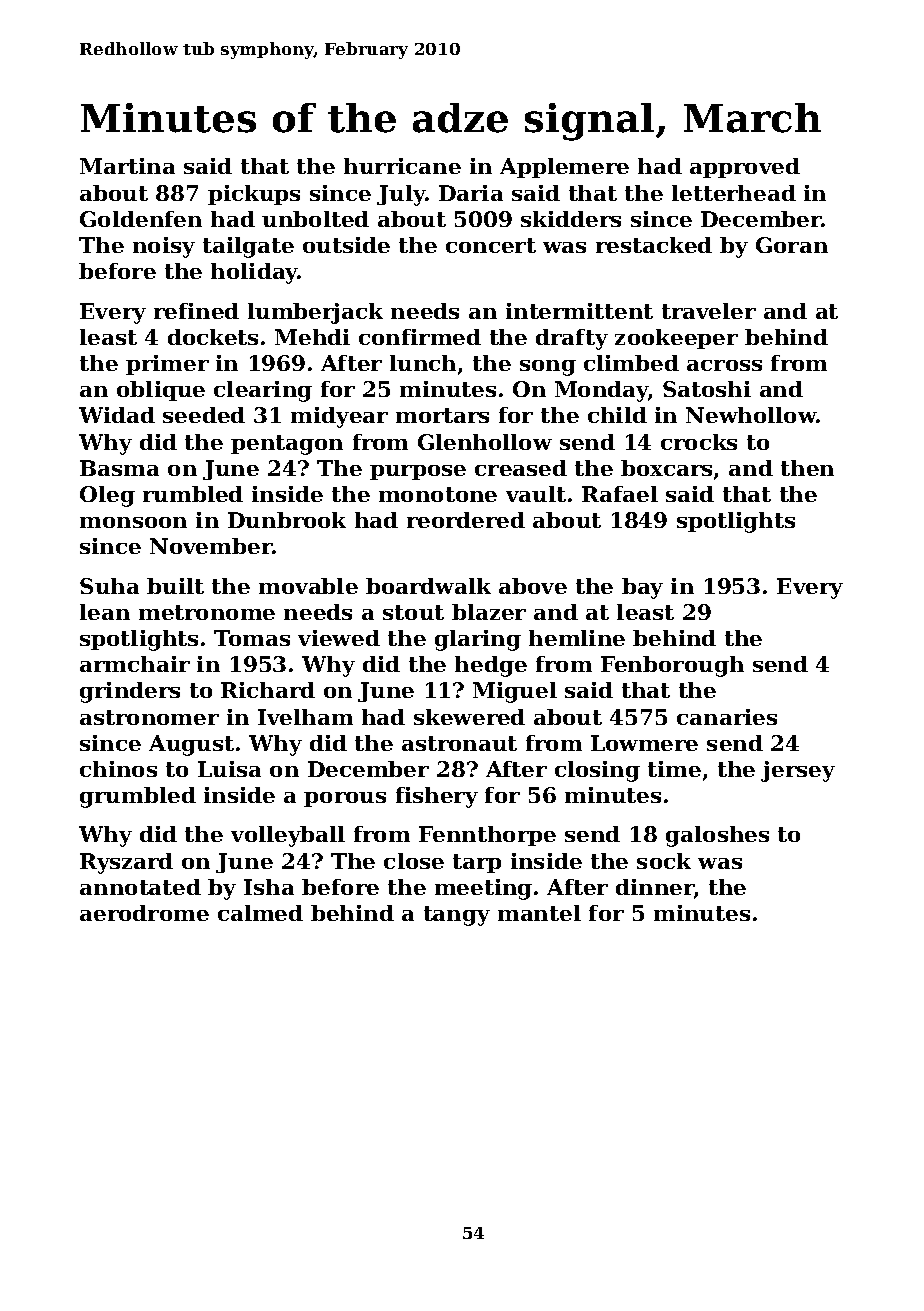 This screenshot has width=924, height=1311. I want to click on stout, so click(413, 612).
